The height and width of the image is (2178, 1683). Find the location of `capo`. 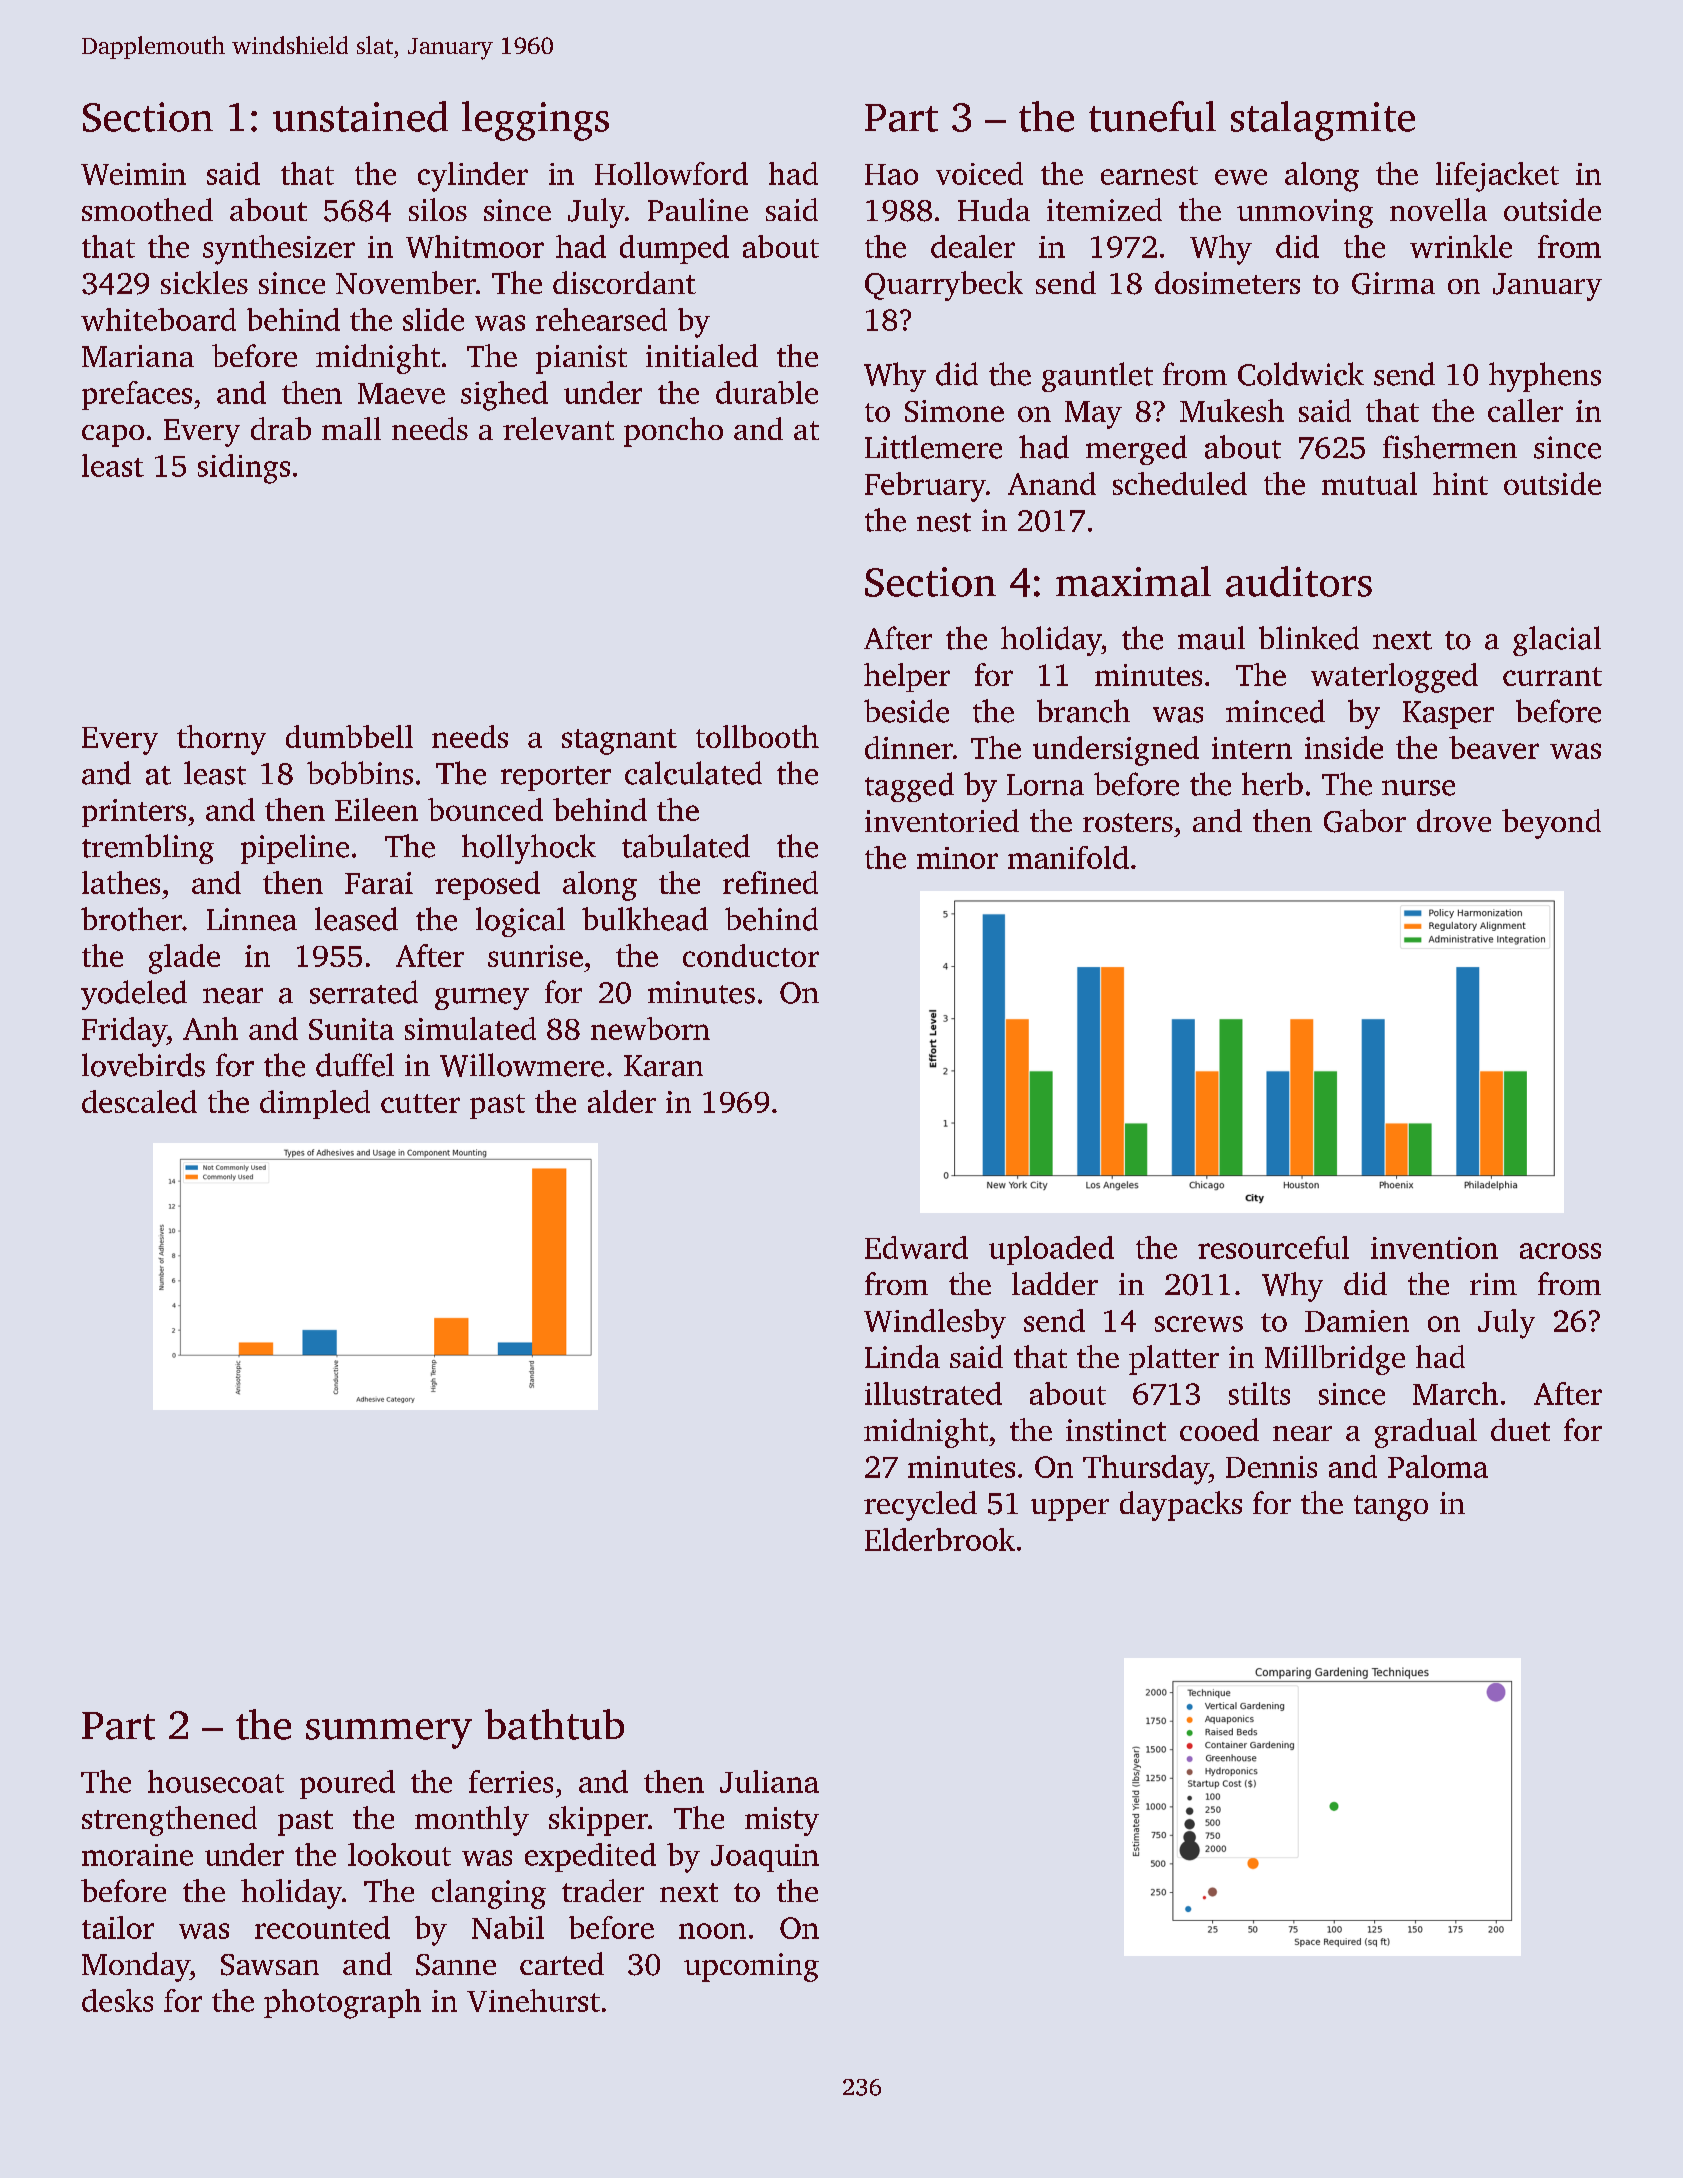

capo is located at coordinates (113, 436).
